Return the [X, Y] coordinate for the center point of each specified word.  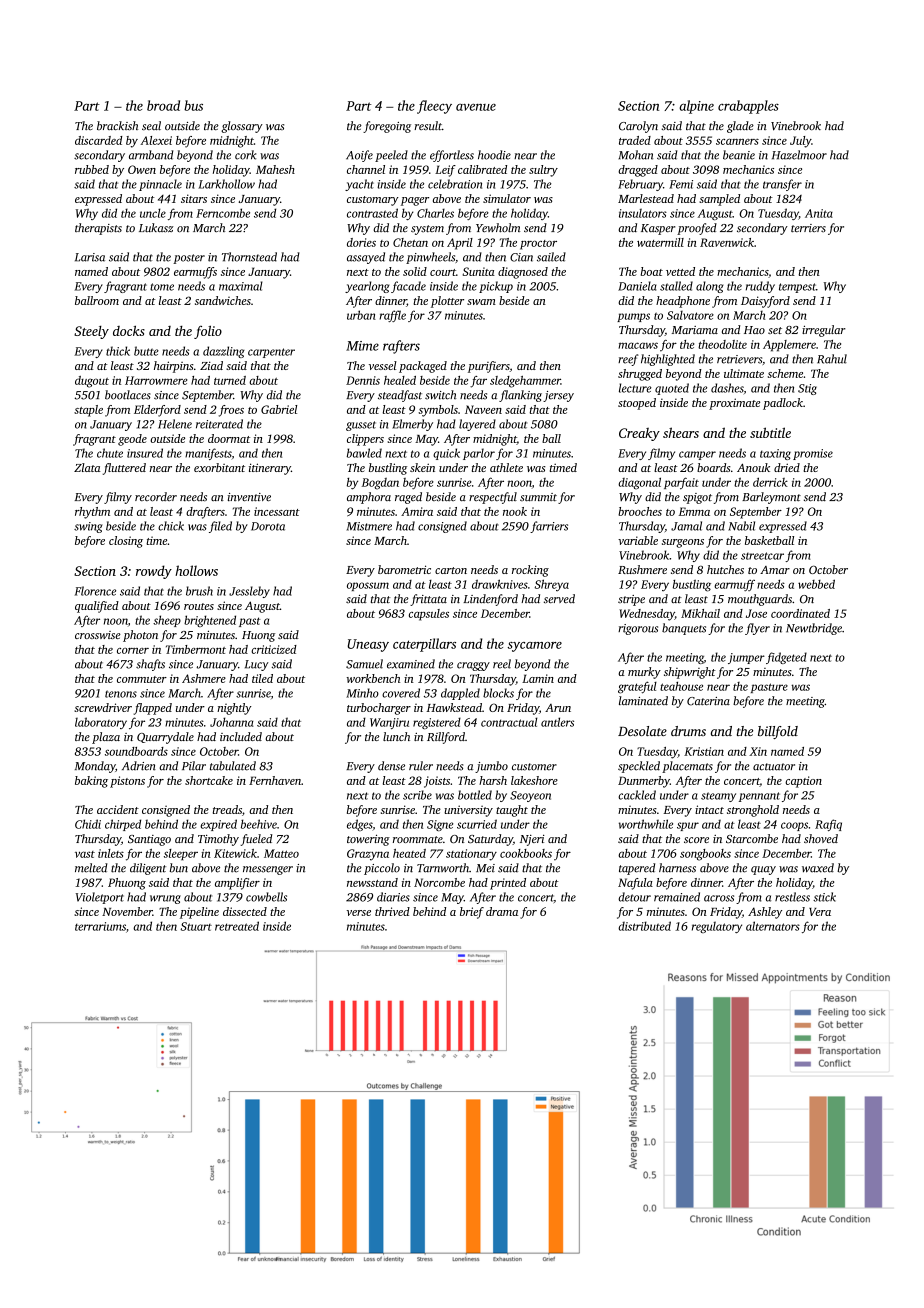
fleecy [434, 107]
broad [163, 105]
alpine [696, 107]
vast [85, 854]
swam [481, 302]
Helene [175, 424]
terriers [808, 228]
